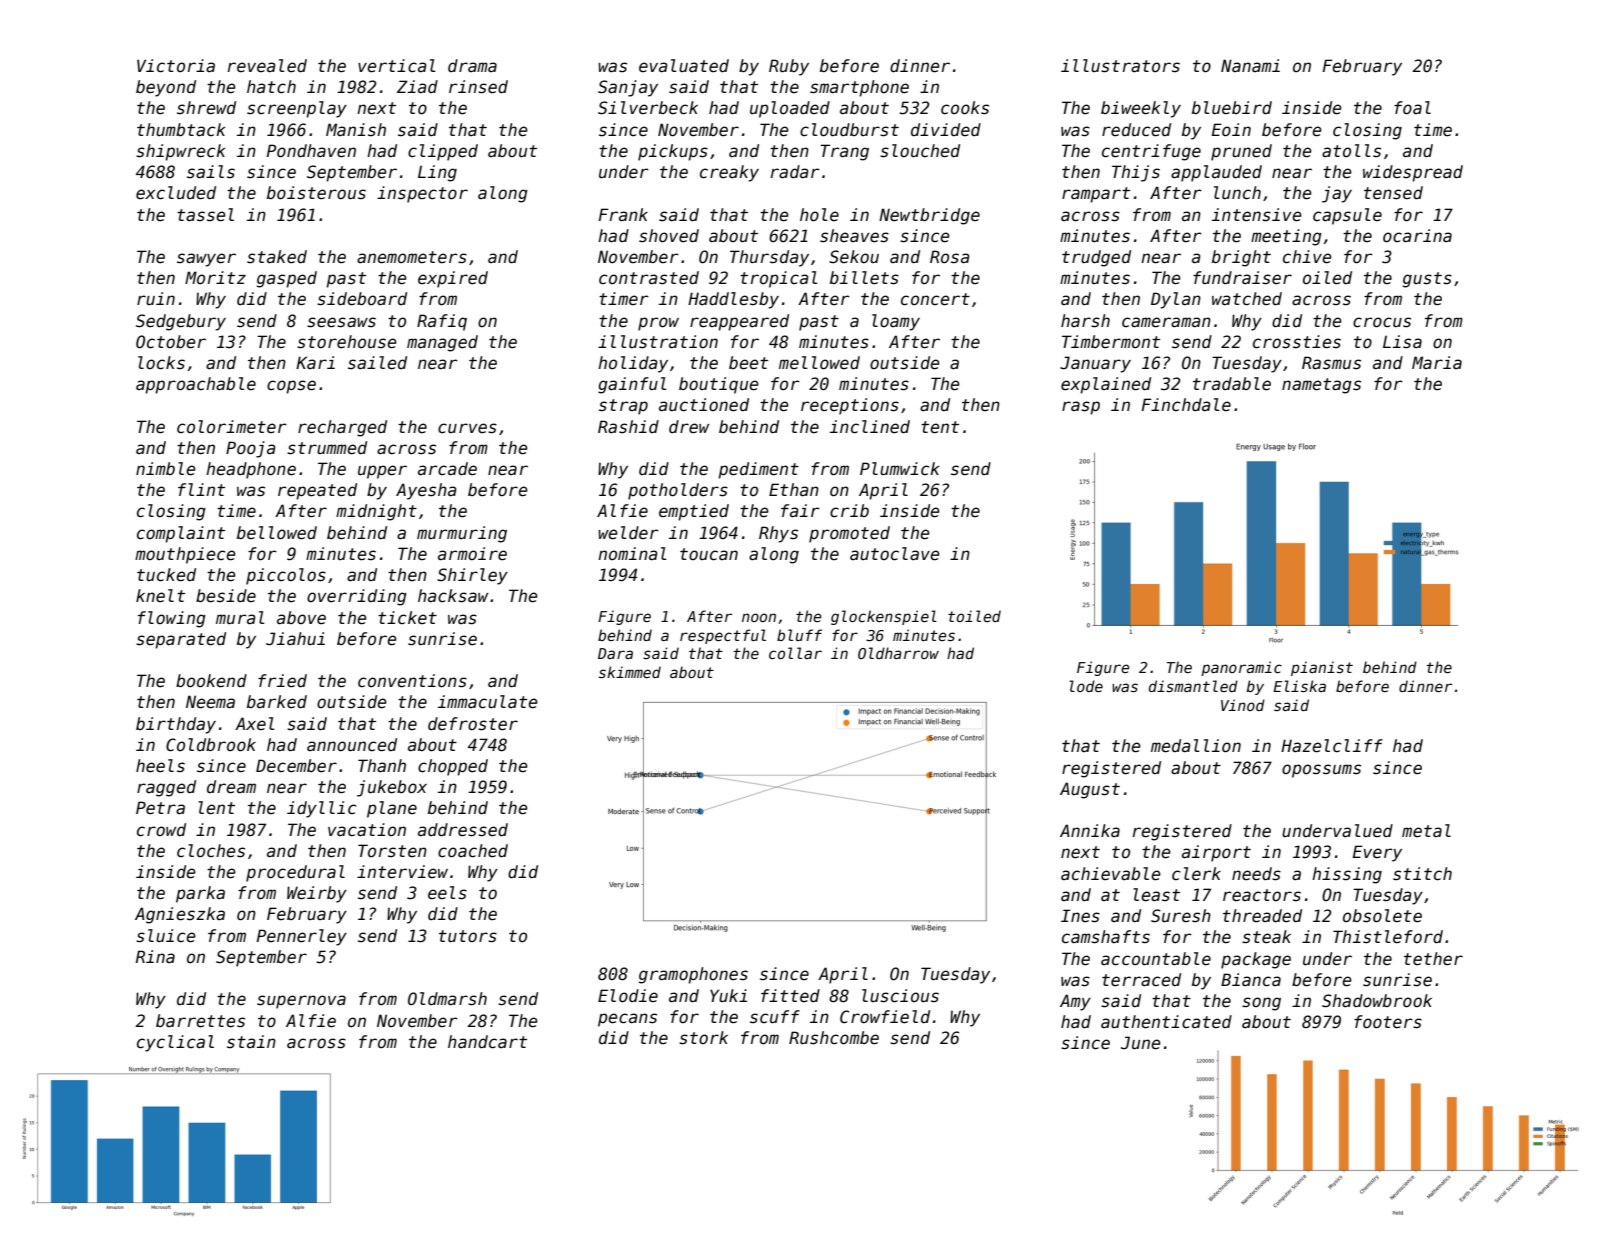 Image resolution: width=1604 pixels, height=1239 pixels. Describe the element at coordinates (1111, 874) in the screenshot. I see `achievable` at that location.
